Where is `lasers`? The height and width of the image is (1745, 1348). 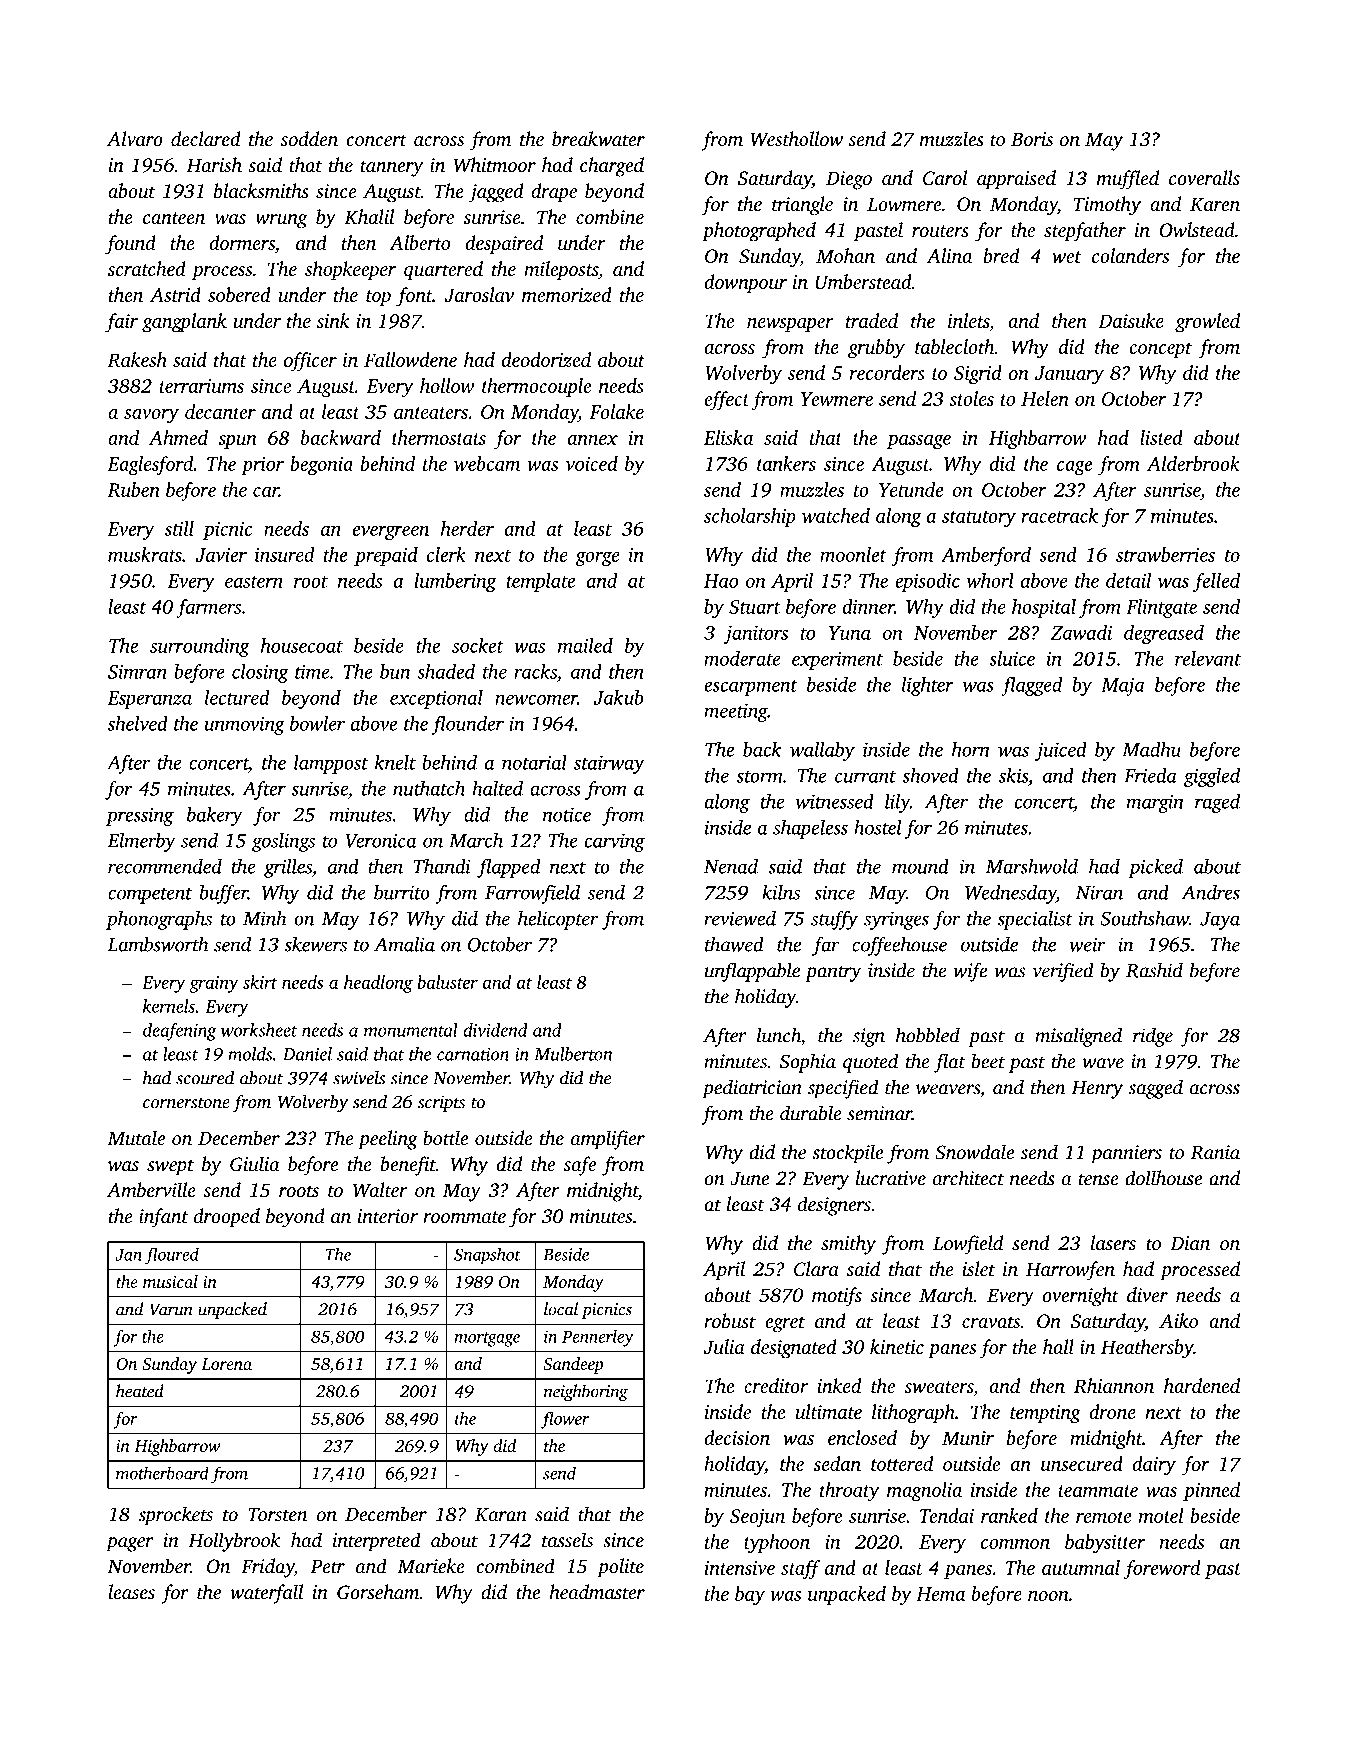
lasers is located at coordinates (1113, 1243).
